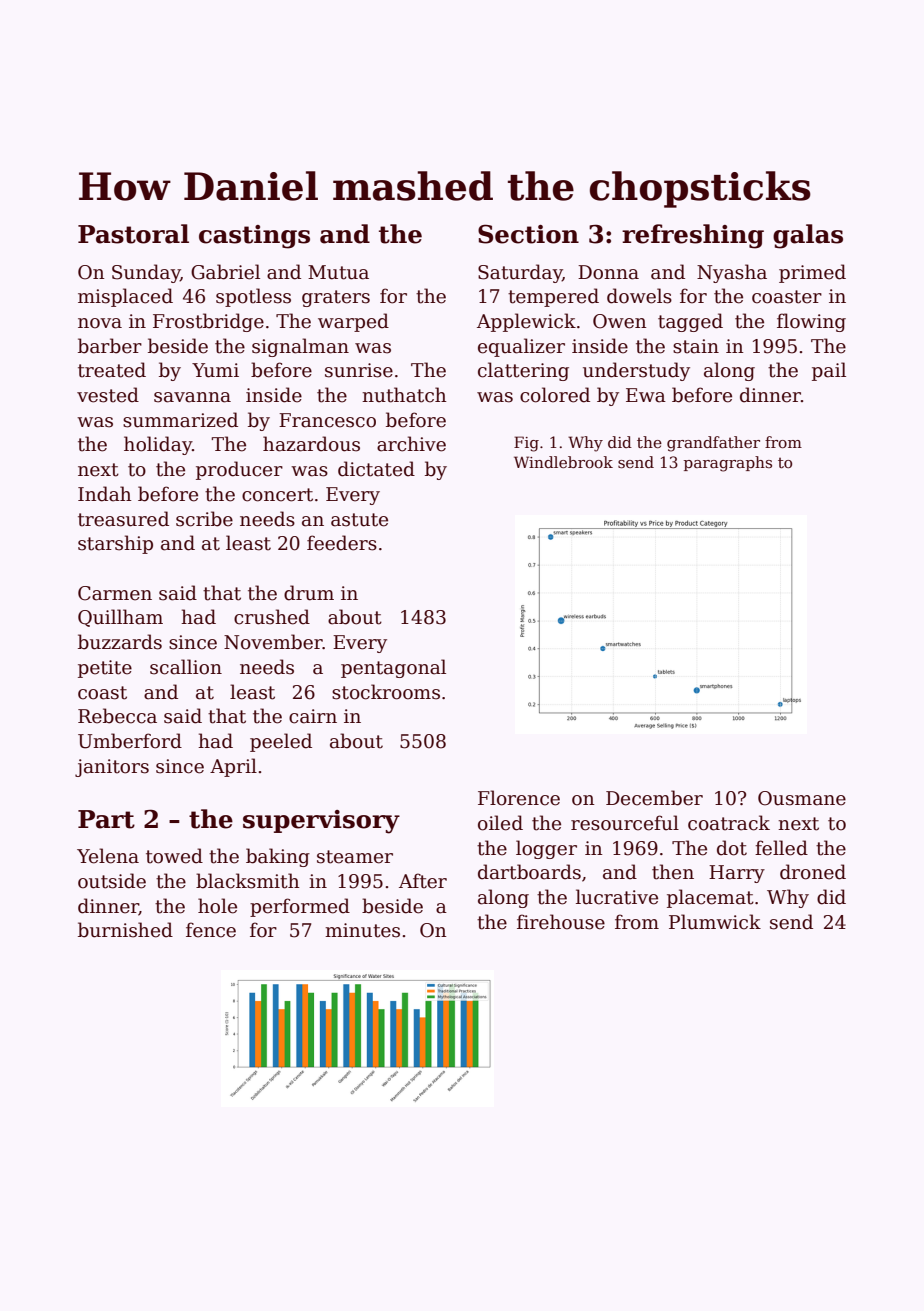 The image size is (924, 1311). Describe the element at coordinates (211, 930) in the screenshot. I see `fence` at that location.
